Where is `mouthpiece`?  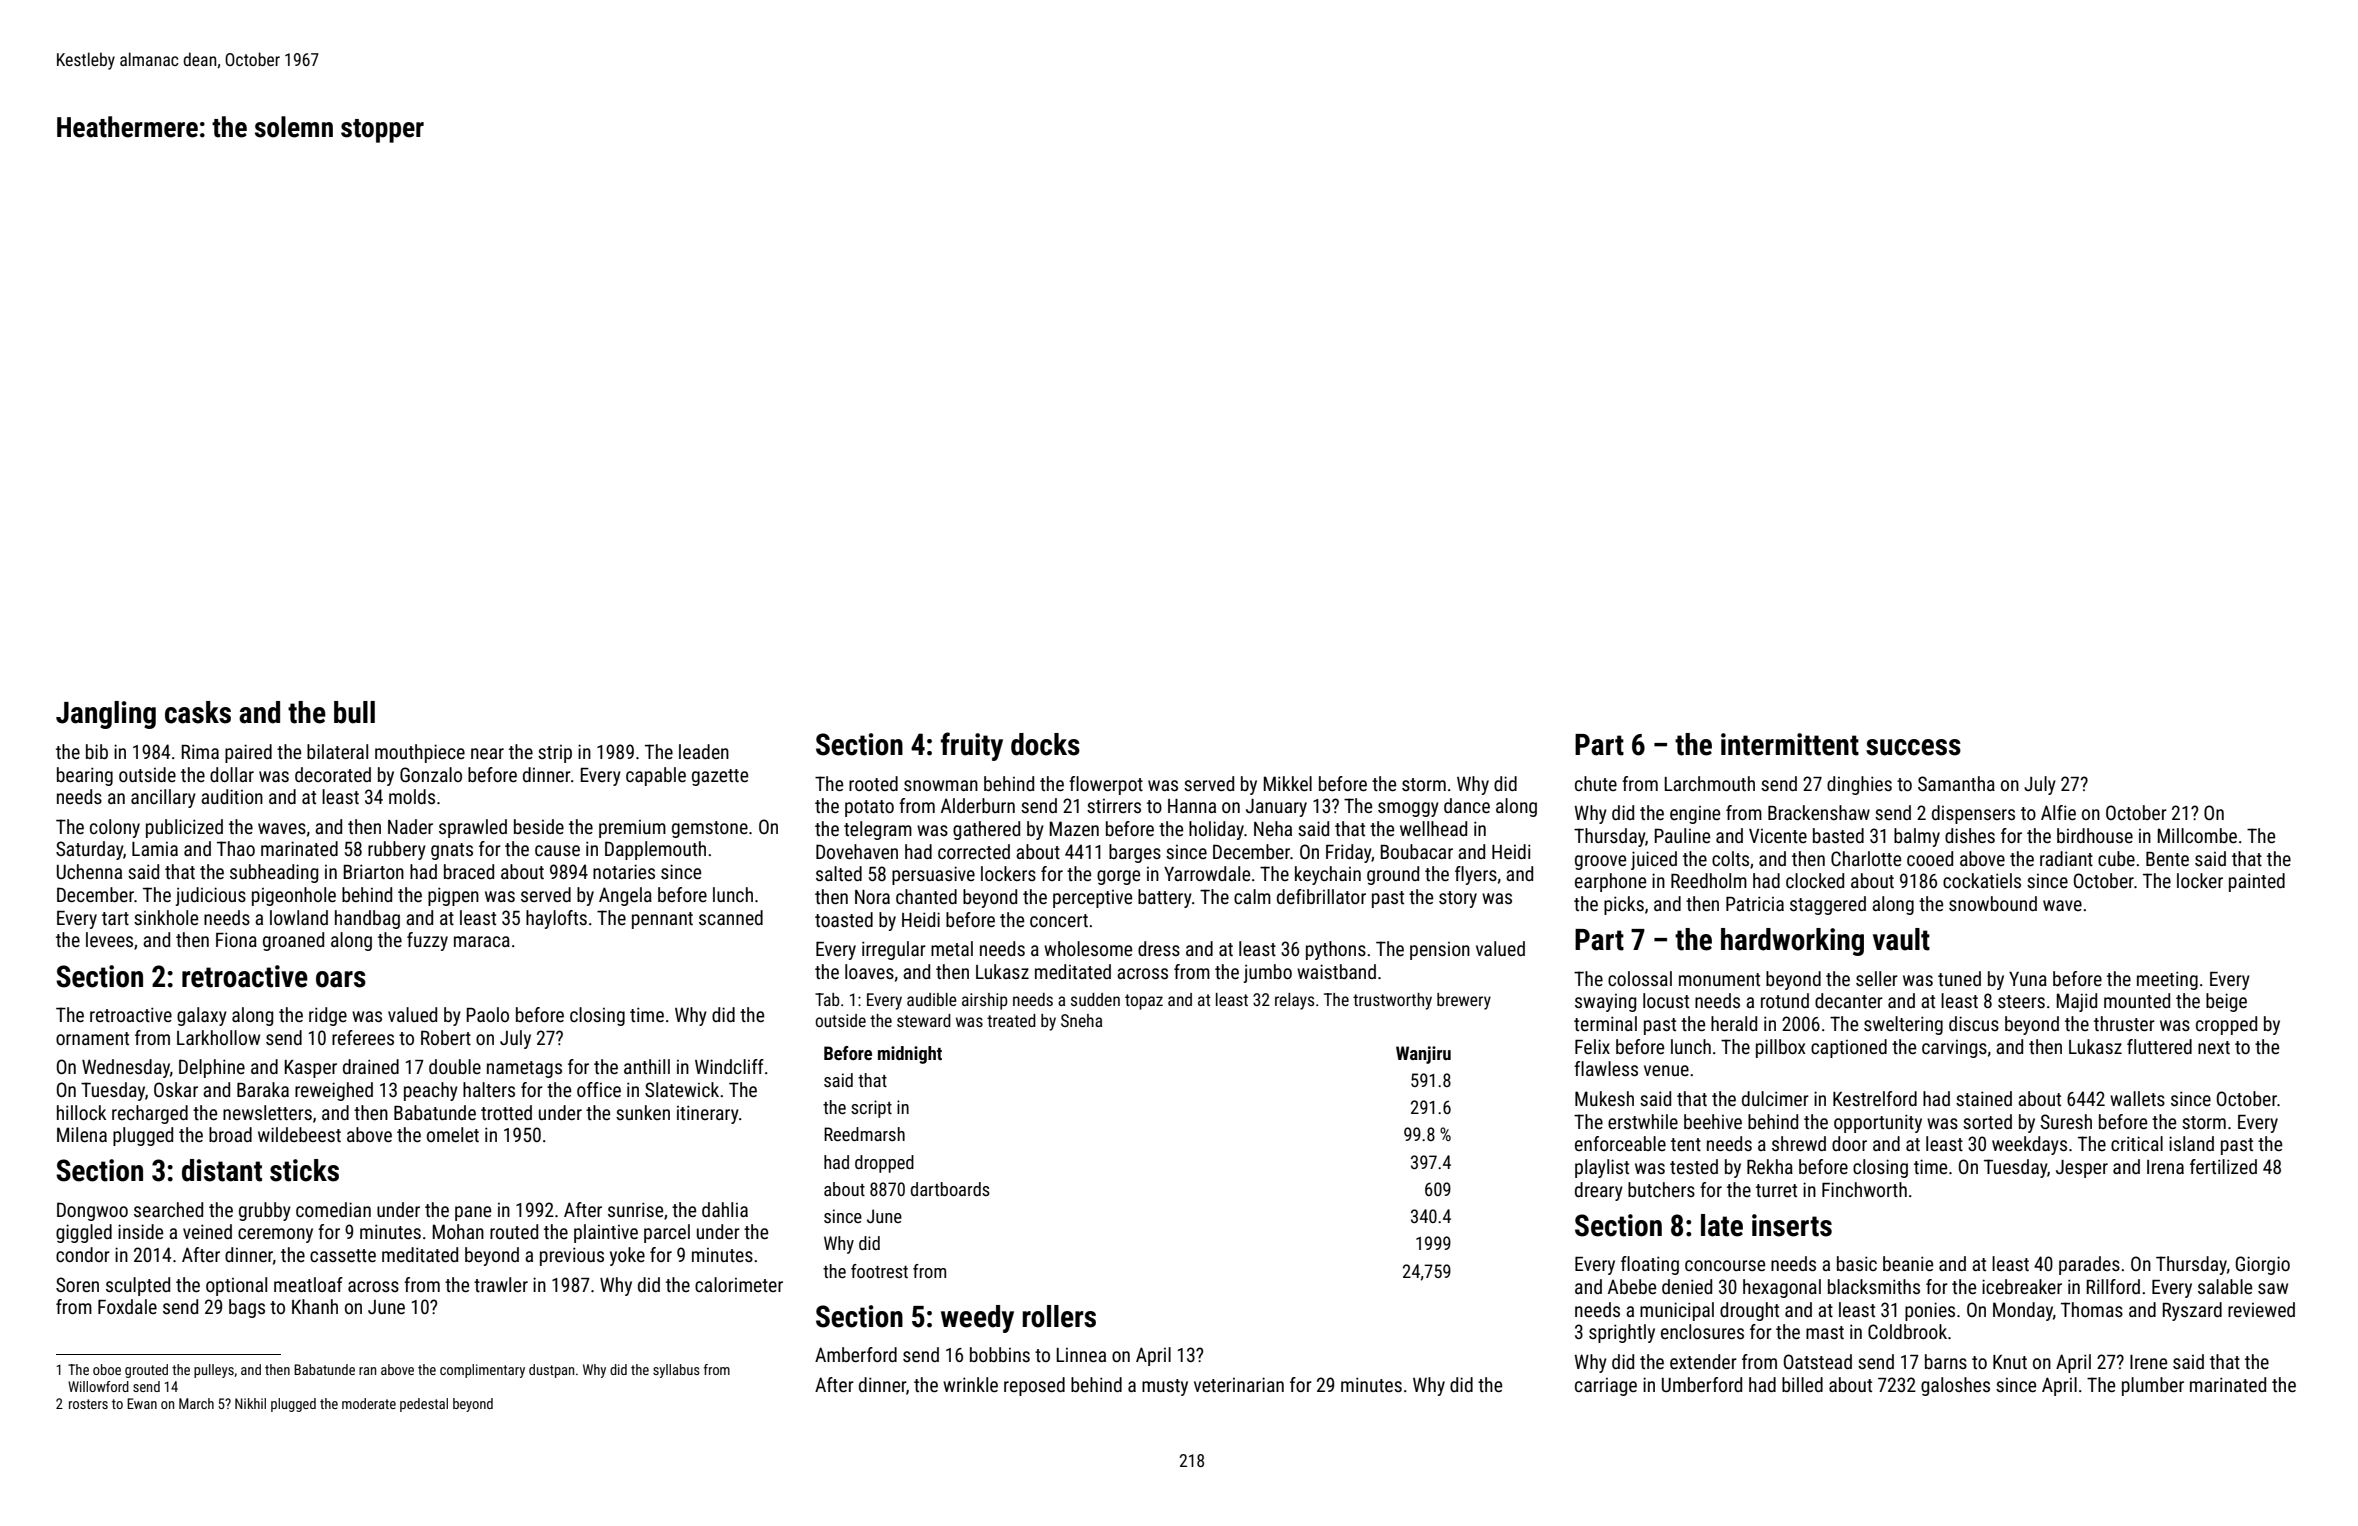 mouthpiece is located at coordinates (420, 753).
